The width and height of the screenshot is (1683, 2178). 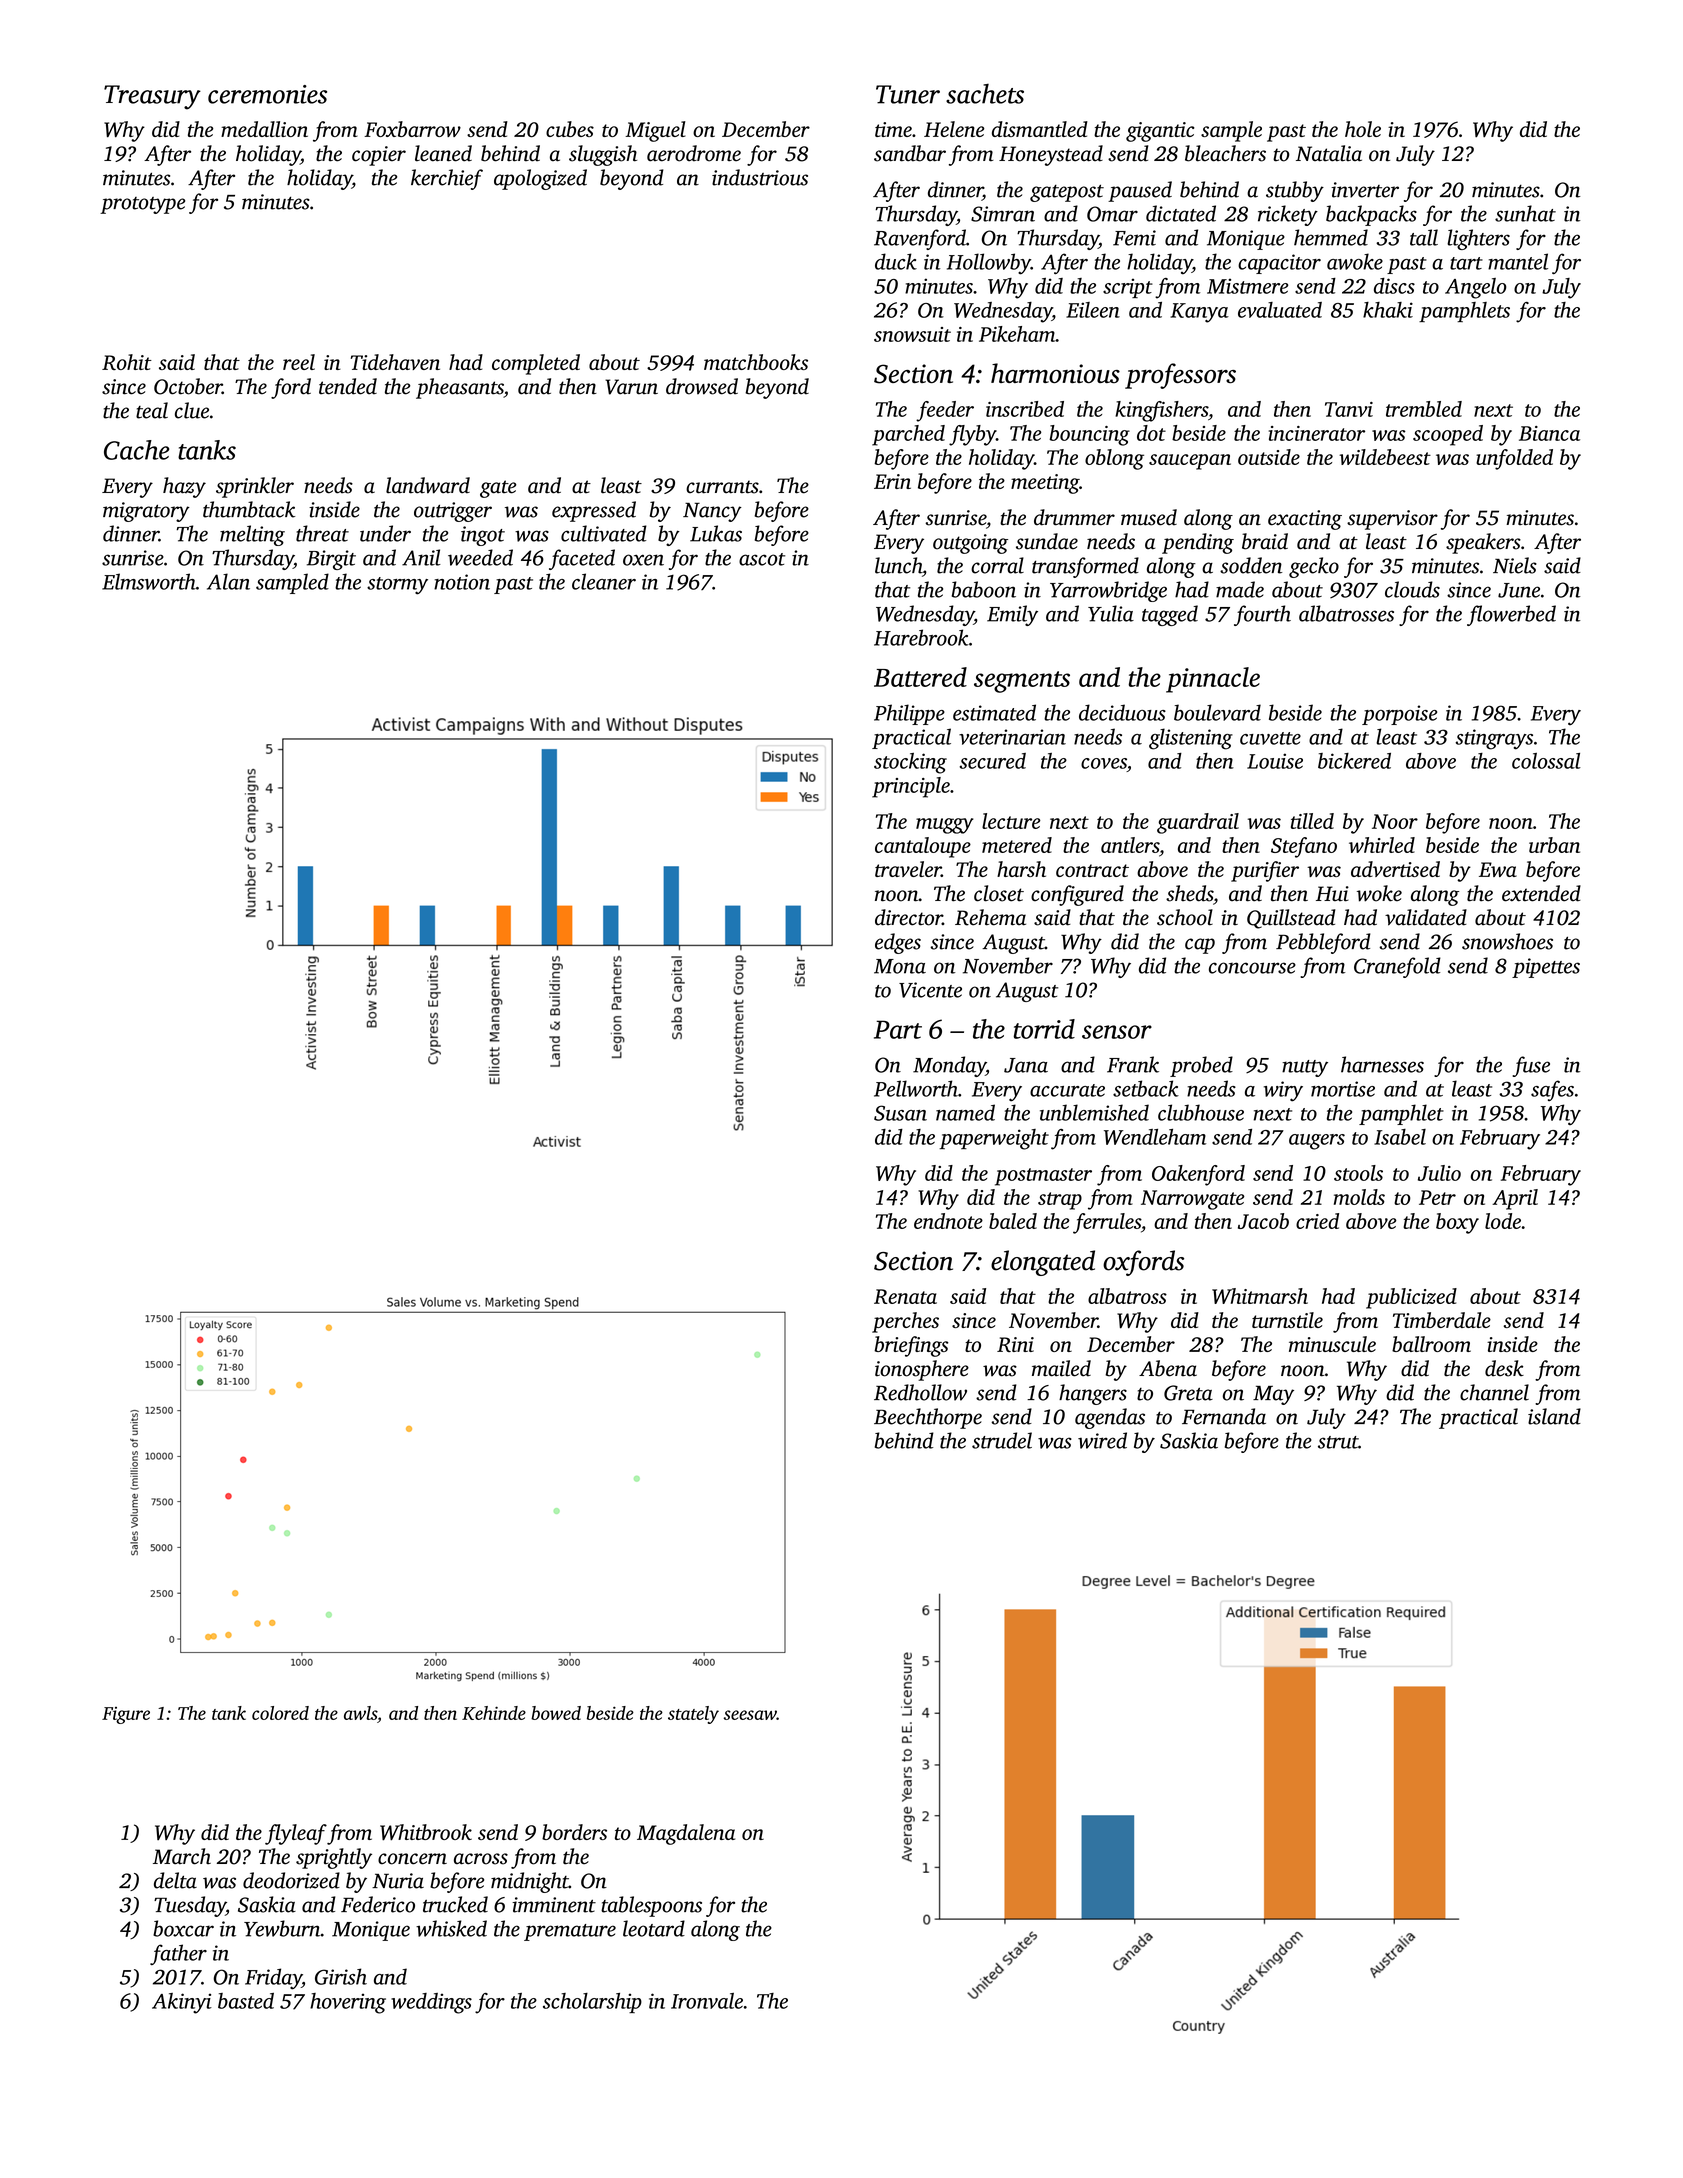 What do you see at coordinates (1554, 845) in the screenshot?
I see `urban` at bounding box center [1554, 845].
